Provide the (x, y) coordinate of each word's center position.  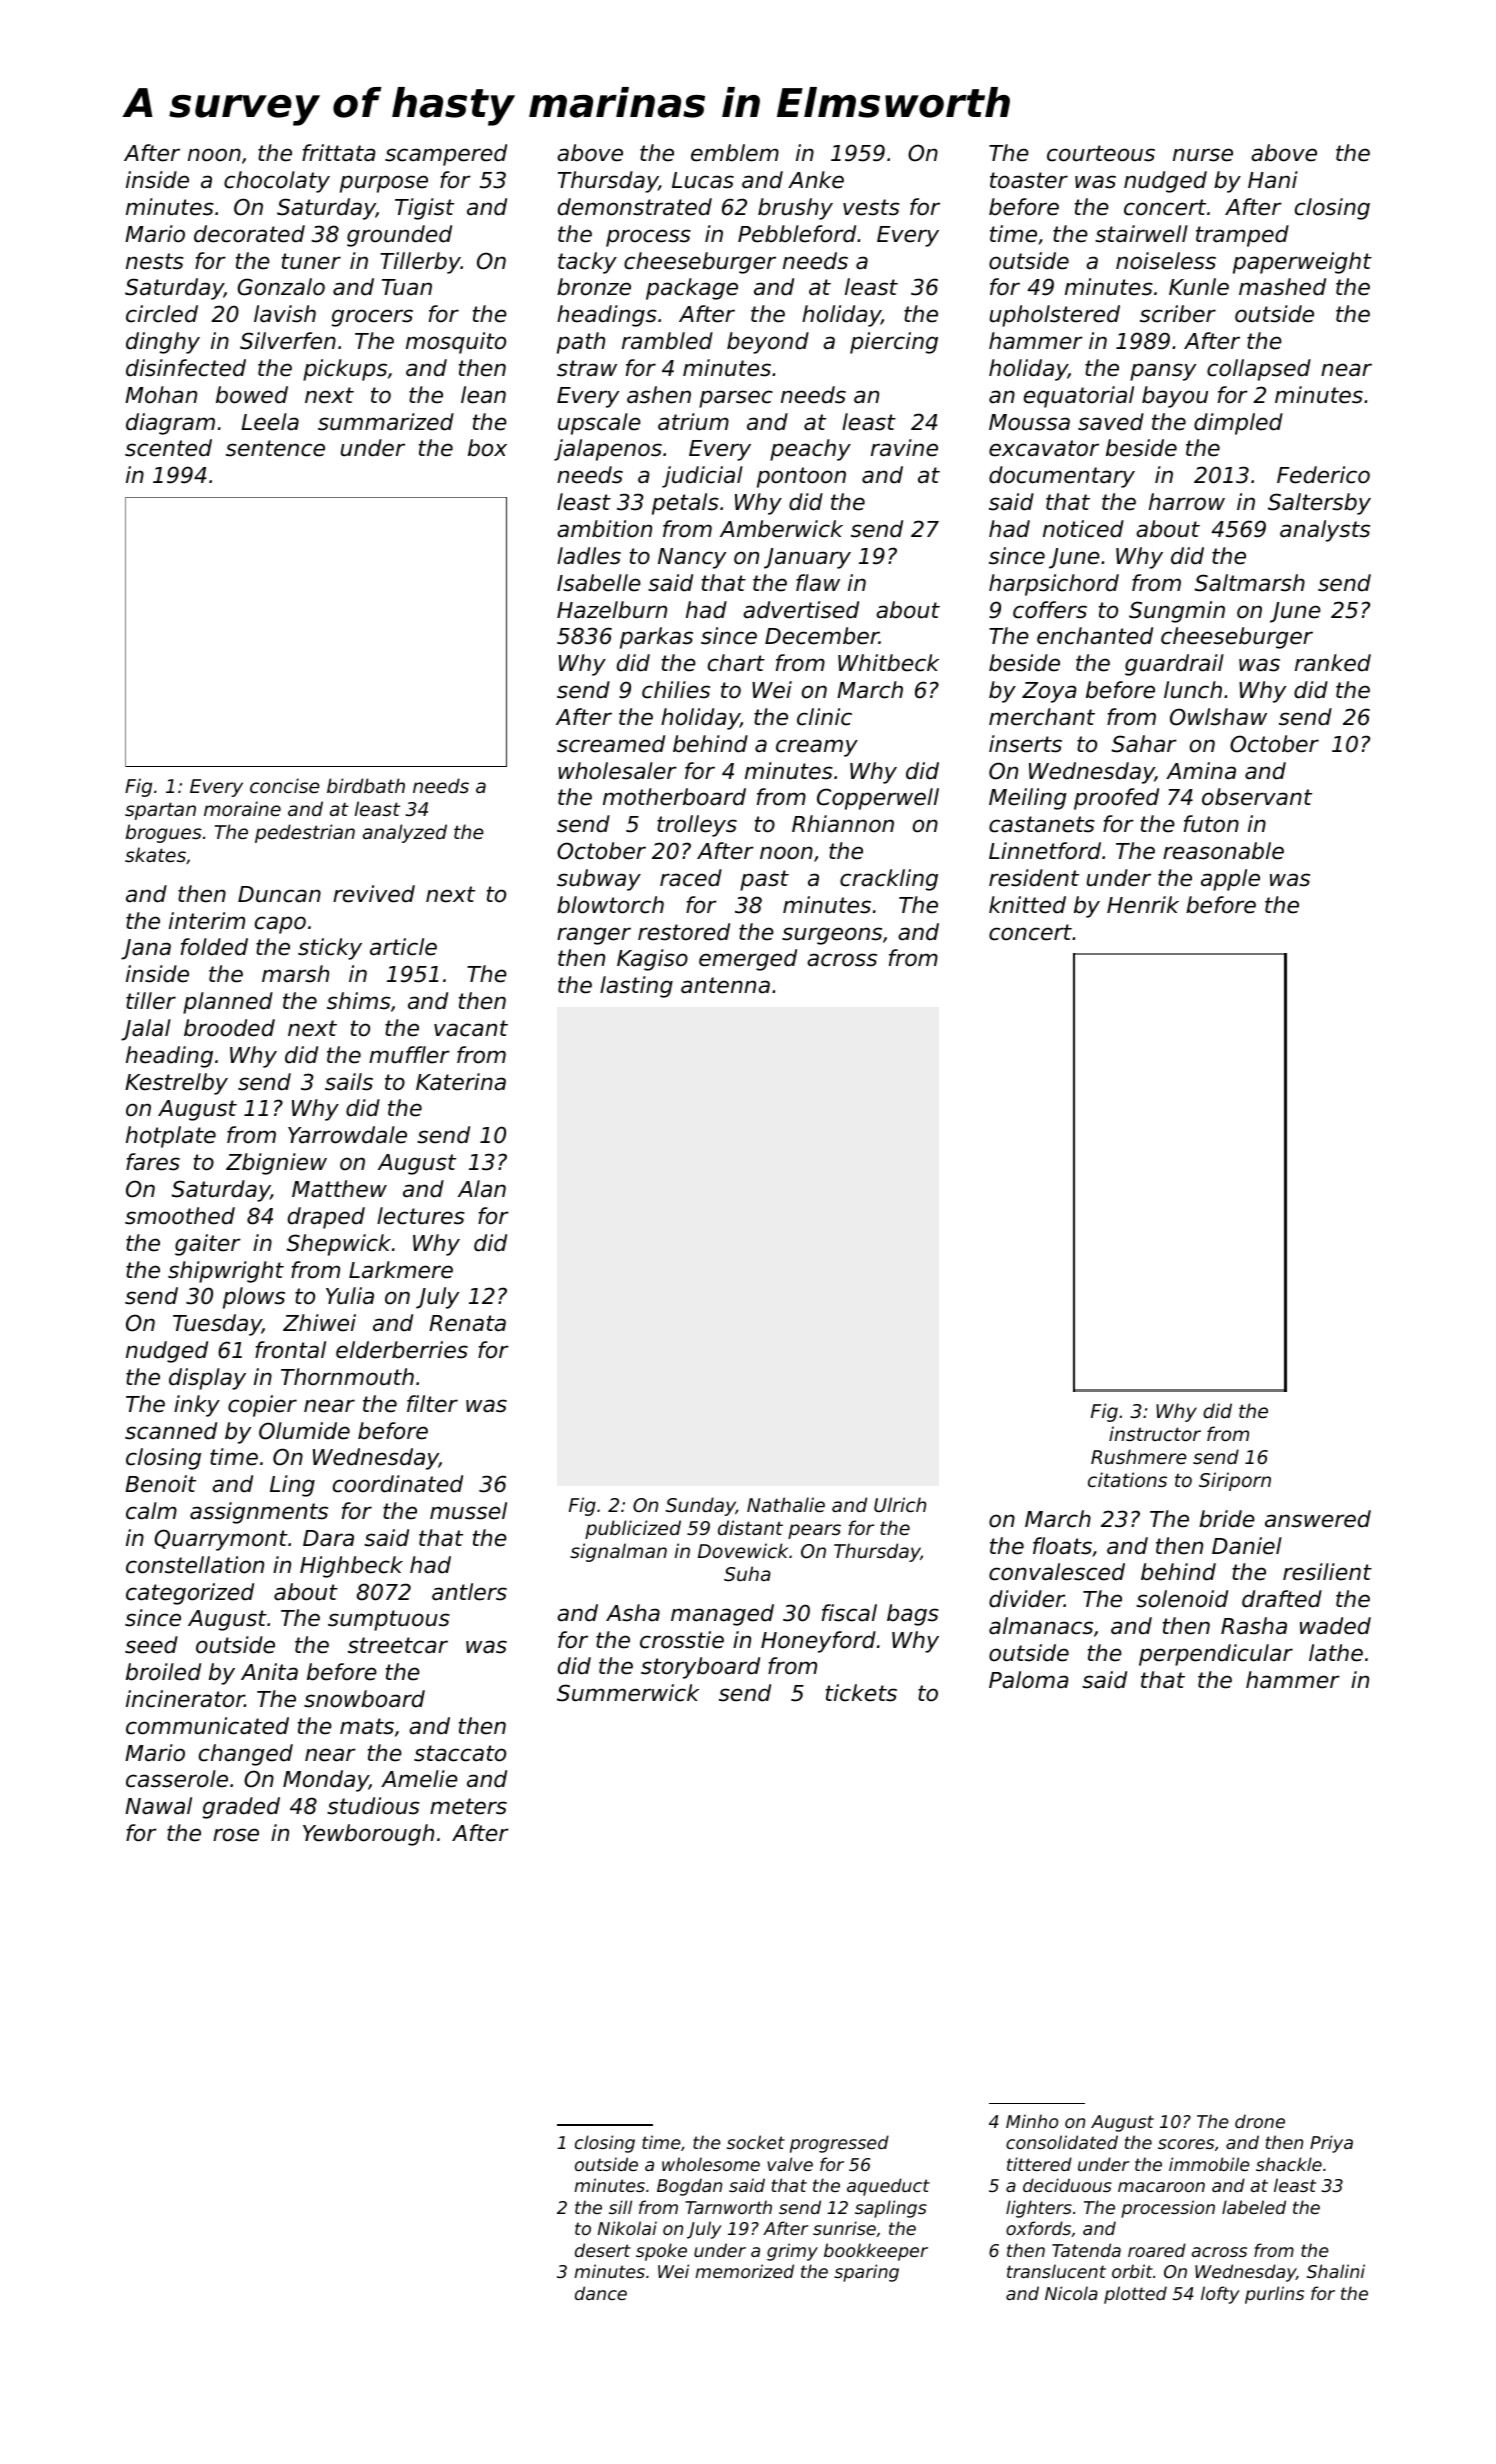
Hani (1273, 180)
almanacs (1041, 1626)
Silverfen (288, 341)
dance (601, 2293)
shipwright (226, 1272)
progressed (839, 2144)
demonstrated (635, 207)
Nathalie (786, 1504)
